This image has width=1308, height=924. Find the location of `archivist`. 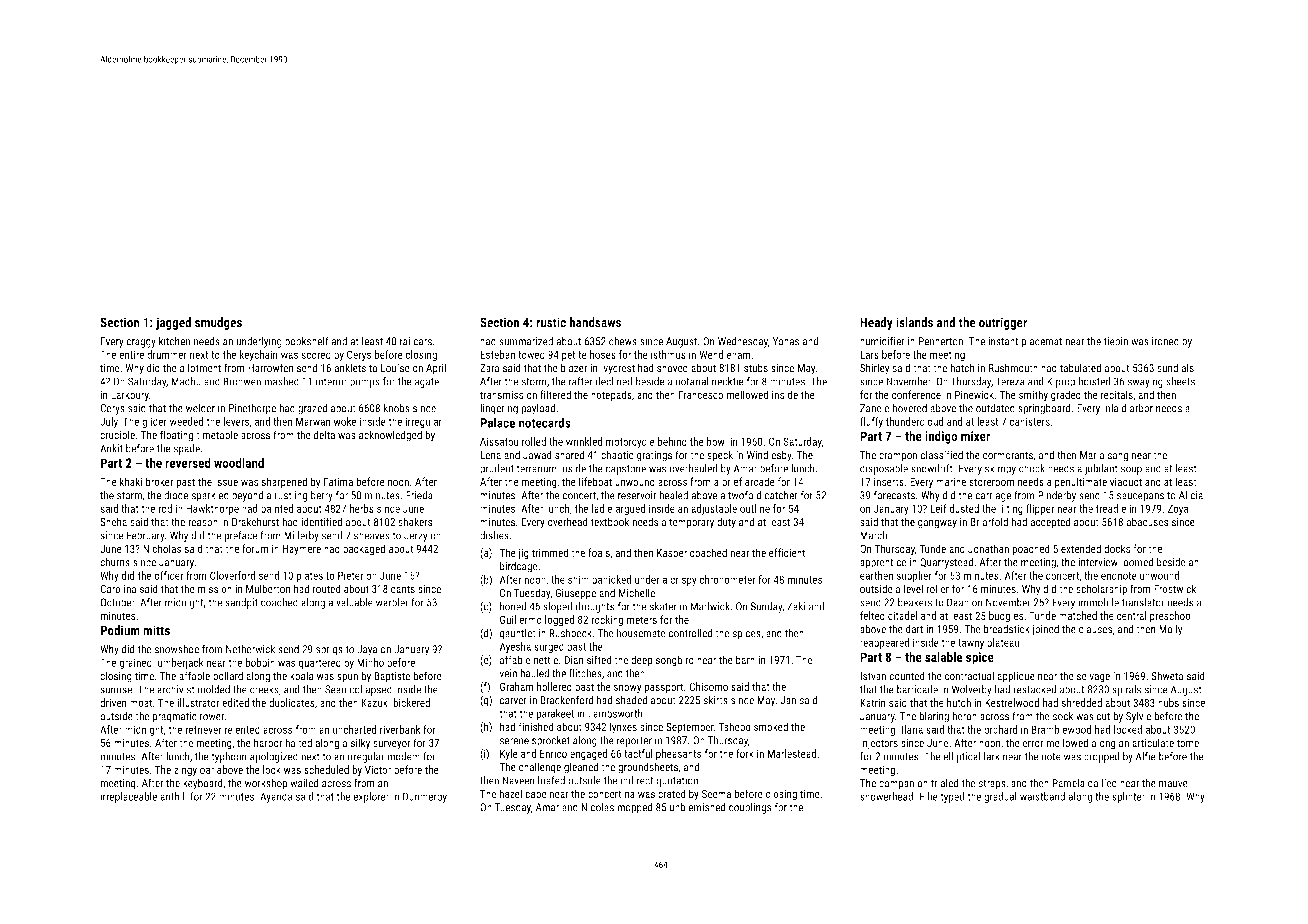

archivist is located at coordinates (175, 689).
